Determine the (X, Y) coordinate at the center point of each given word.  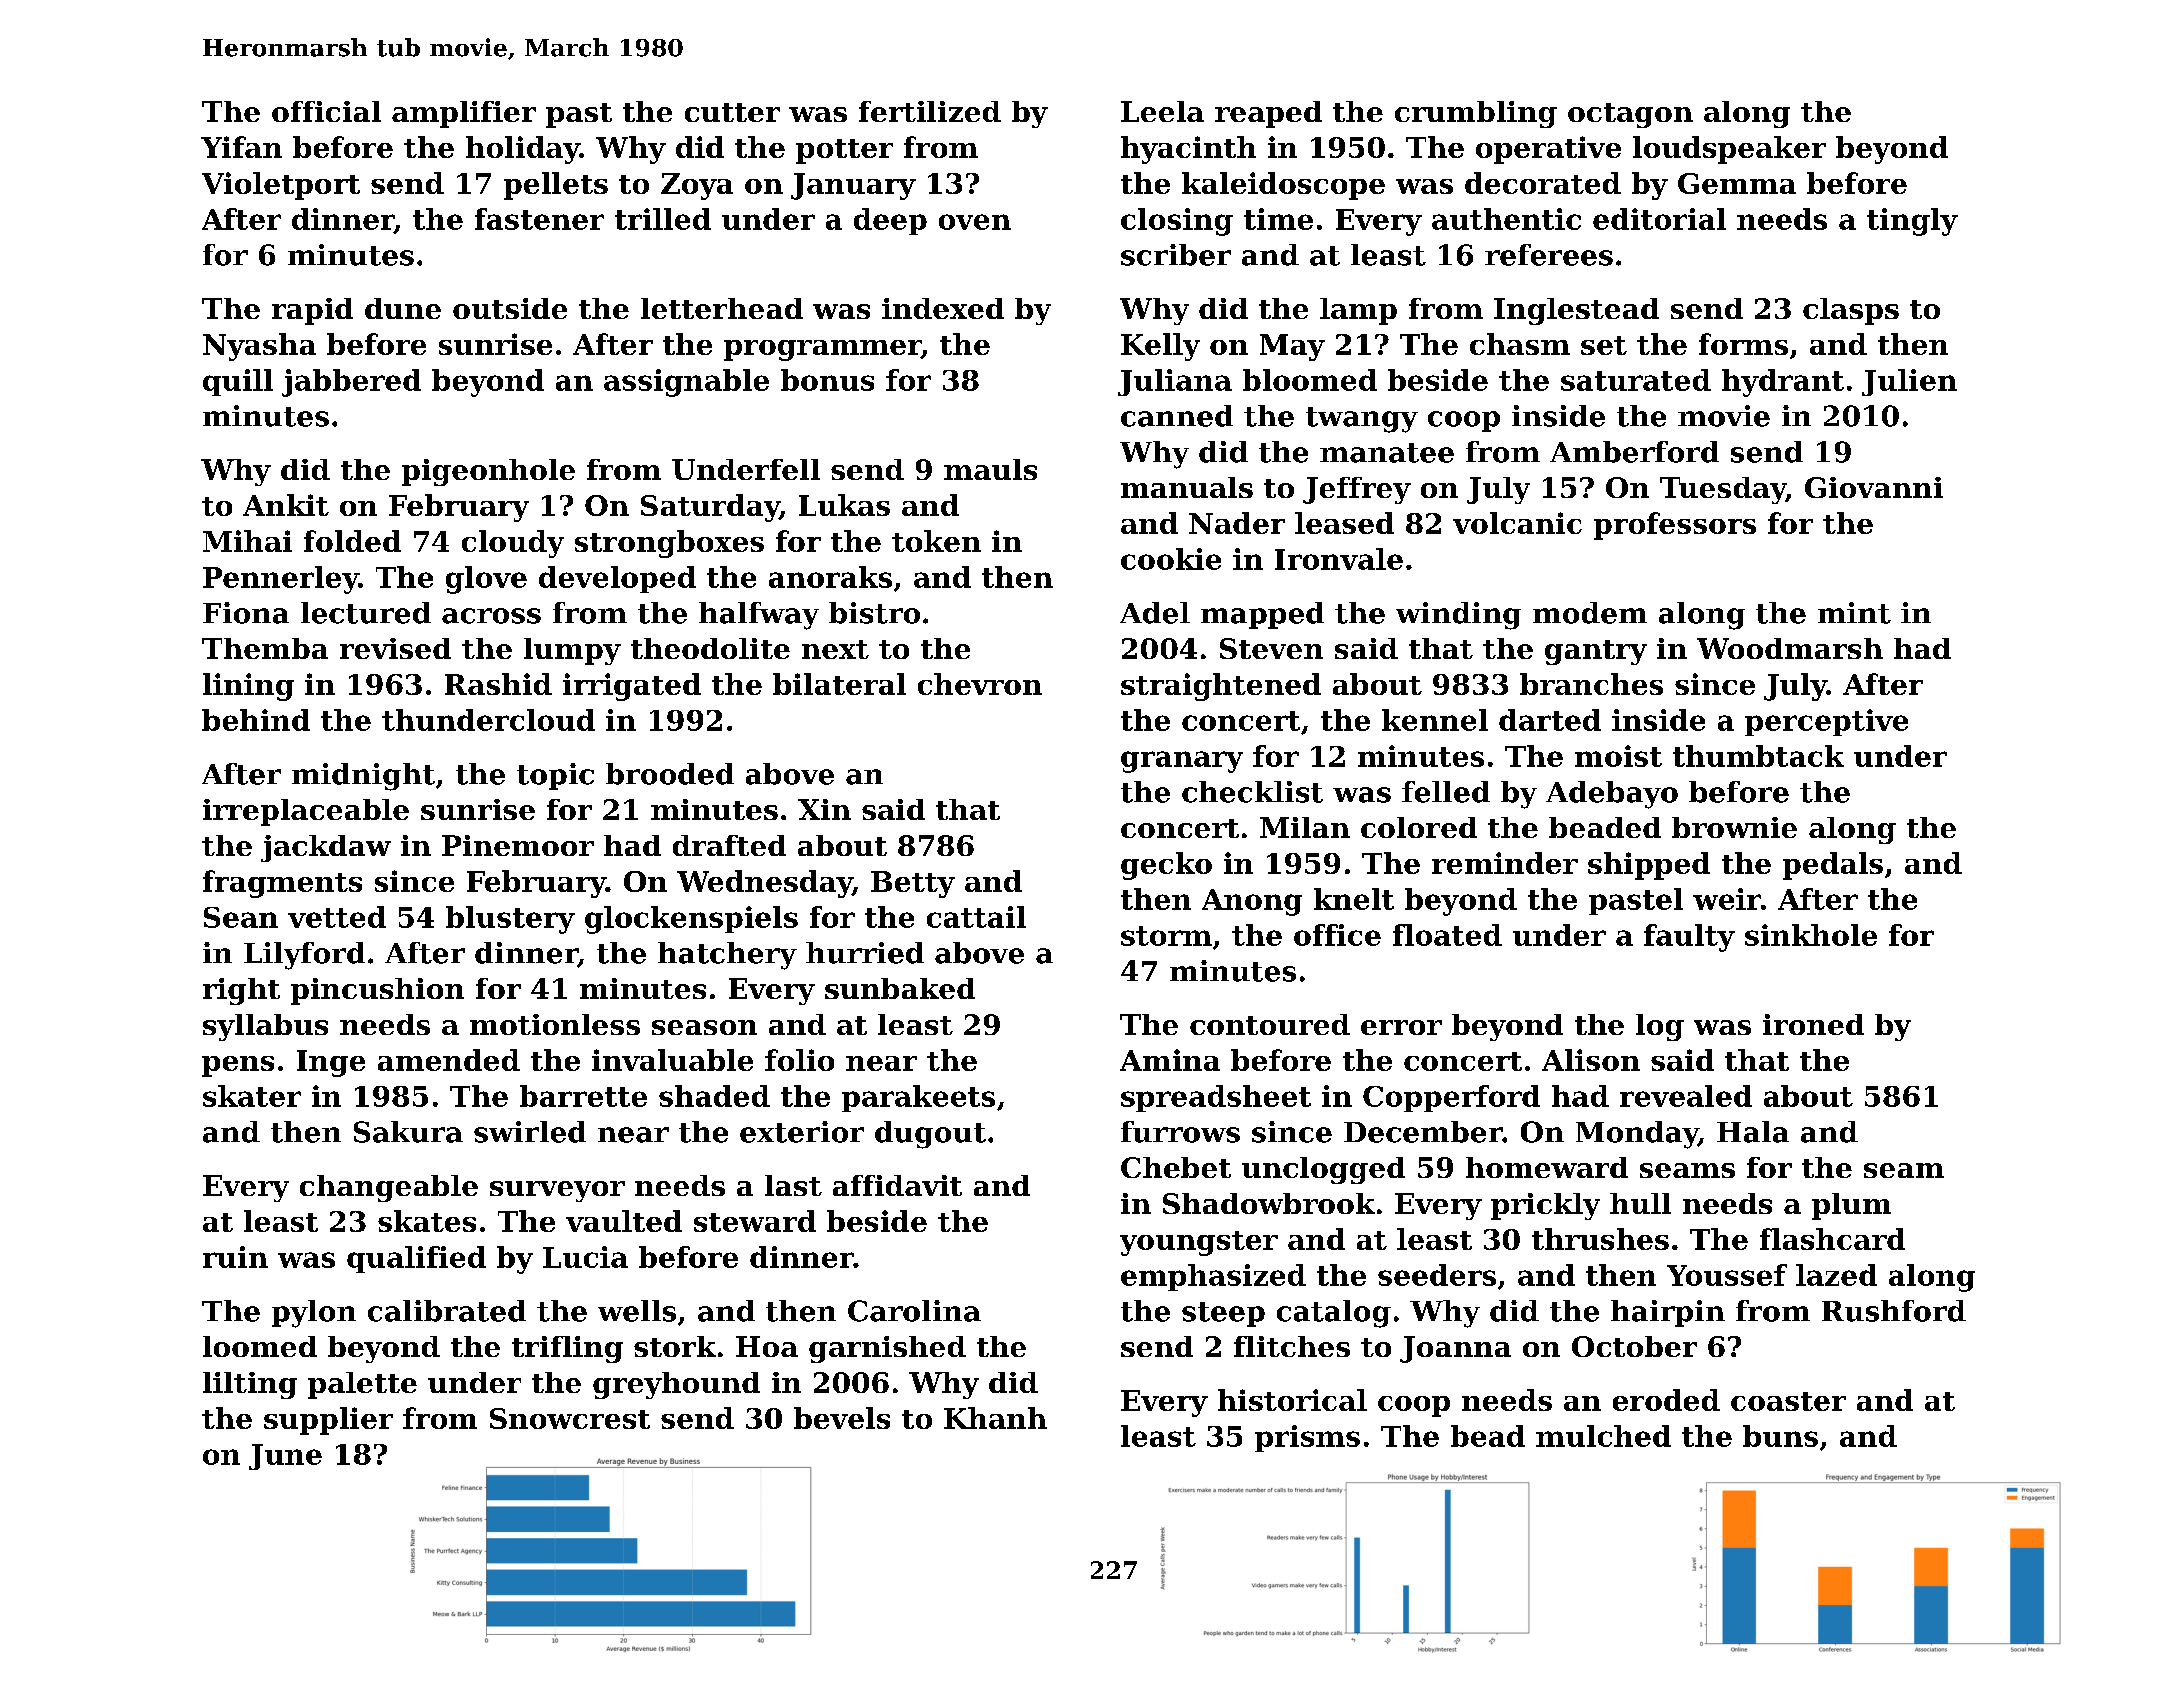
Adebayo (1612, 795)
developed (617, 579)
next (835, 649)
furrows (1180, 1132)
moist (1618, 756)
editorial (1659, 219)
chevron (980, 684)
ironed (1813, 1024)
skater (252, 1096)
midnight (363, 777)
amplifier (464, 114)
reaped (1268, 114)
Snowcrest (570, 1418)
